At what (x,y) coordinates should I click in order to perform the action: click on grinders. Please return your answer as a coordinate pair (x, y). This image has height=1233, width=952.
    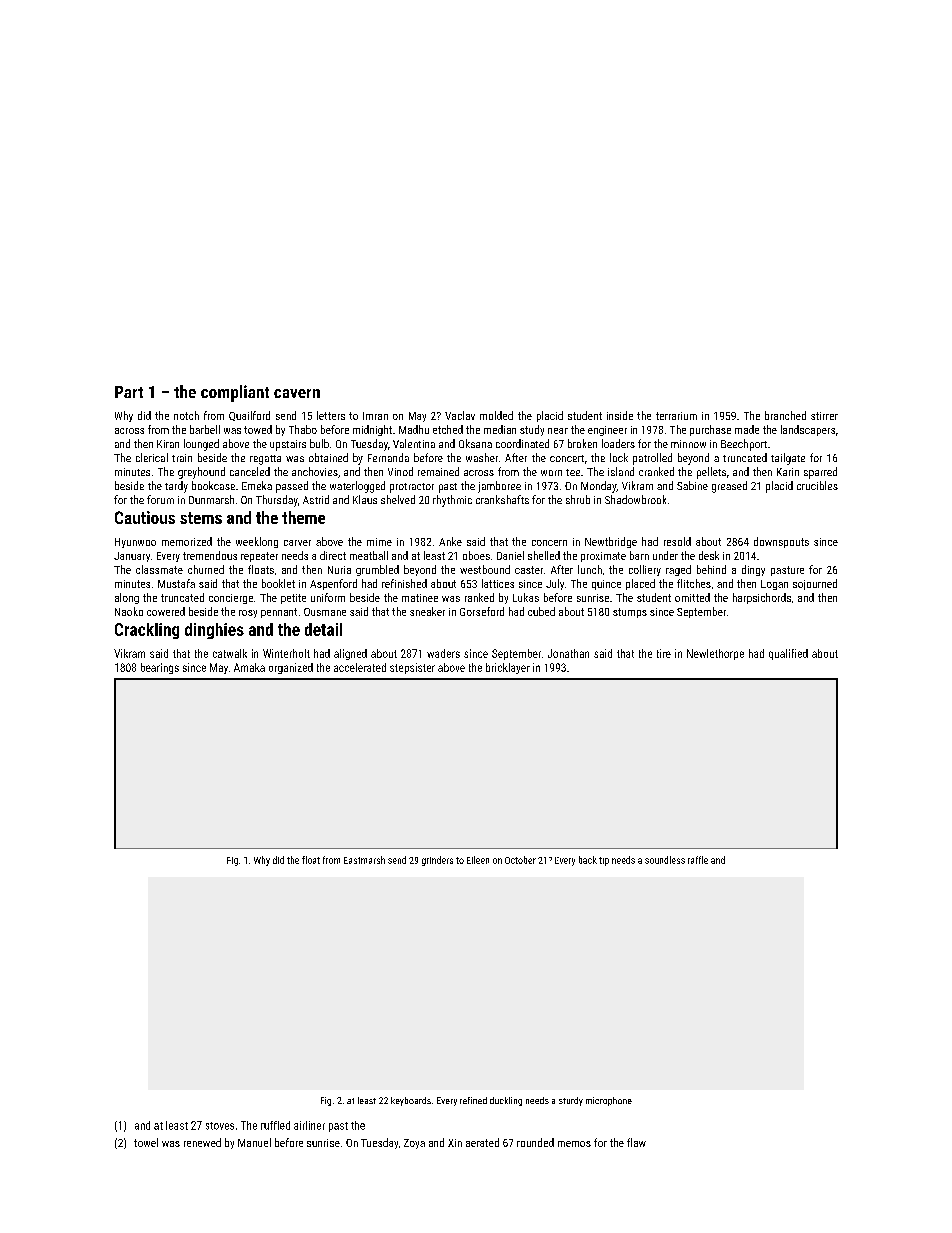
    Looking at the image, I should click on (437, 861).
